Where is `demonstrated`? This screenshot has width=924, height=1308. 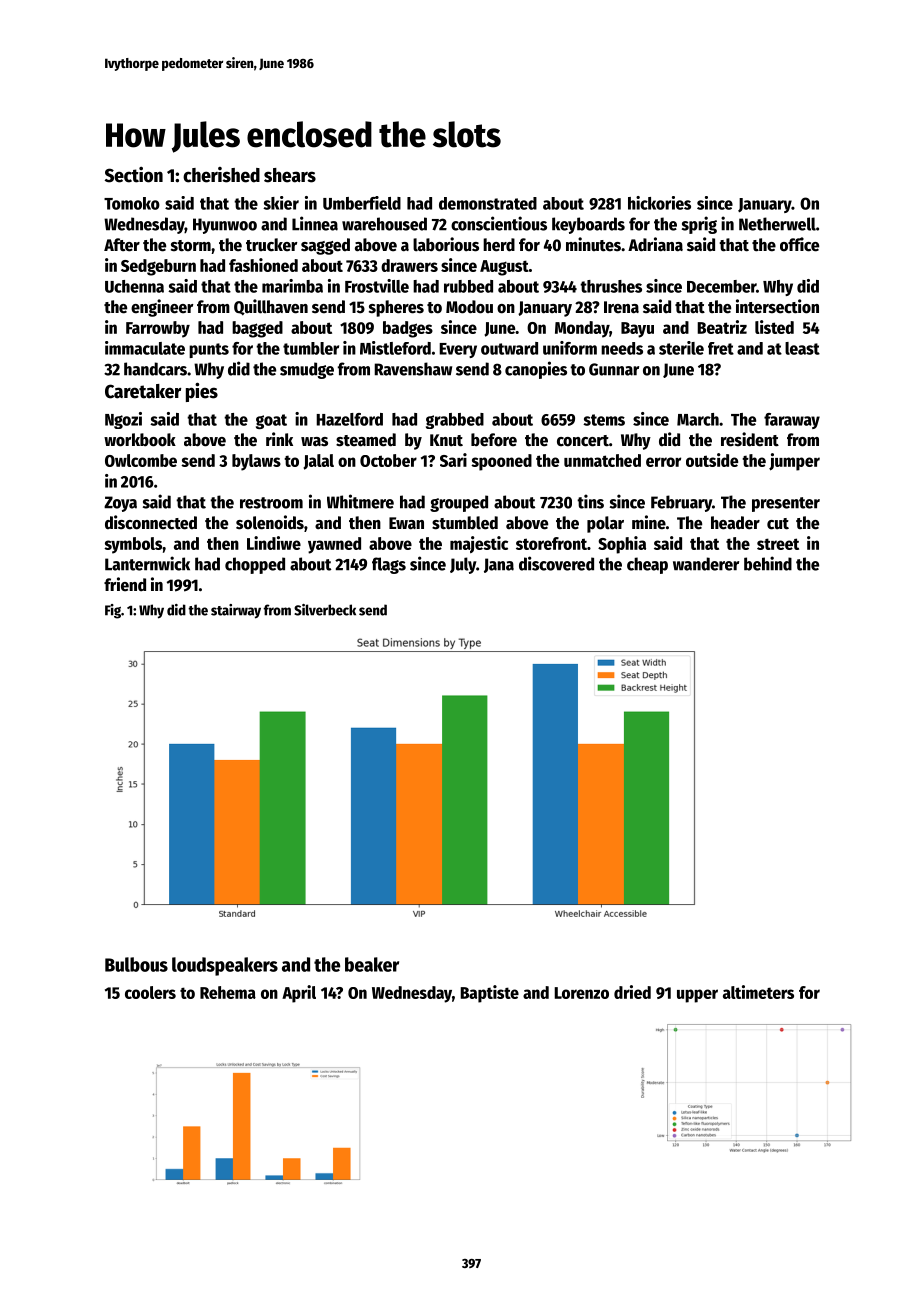
demonstrated is located at coordinates (488, 203).
